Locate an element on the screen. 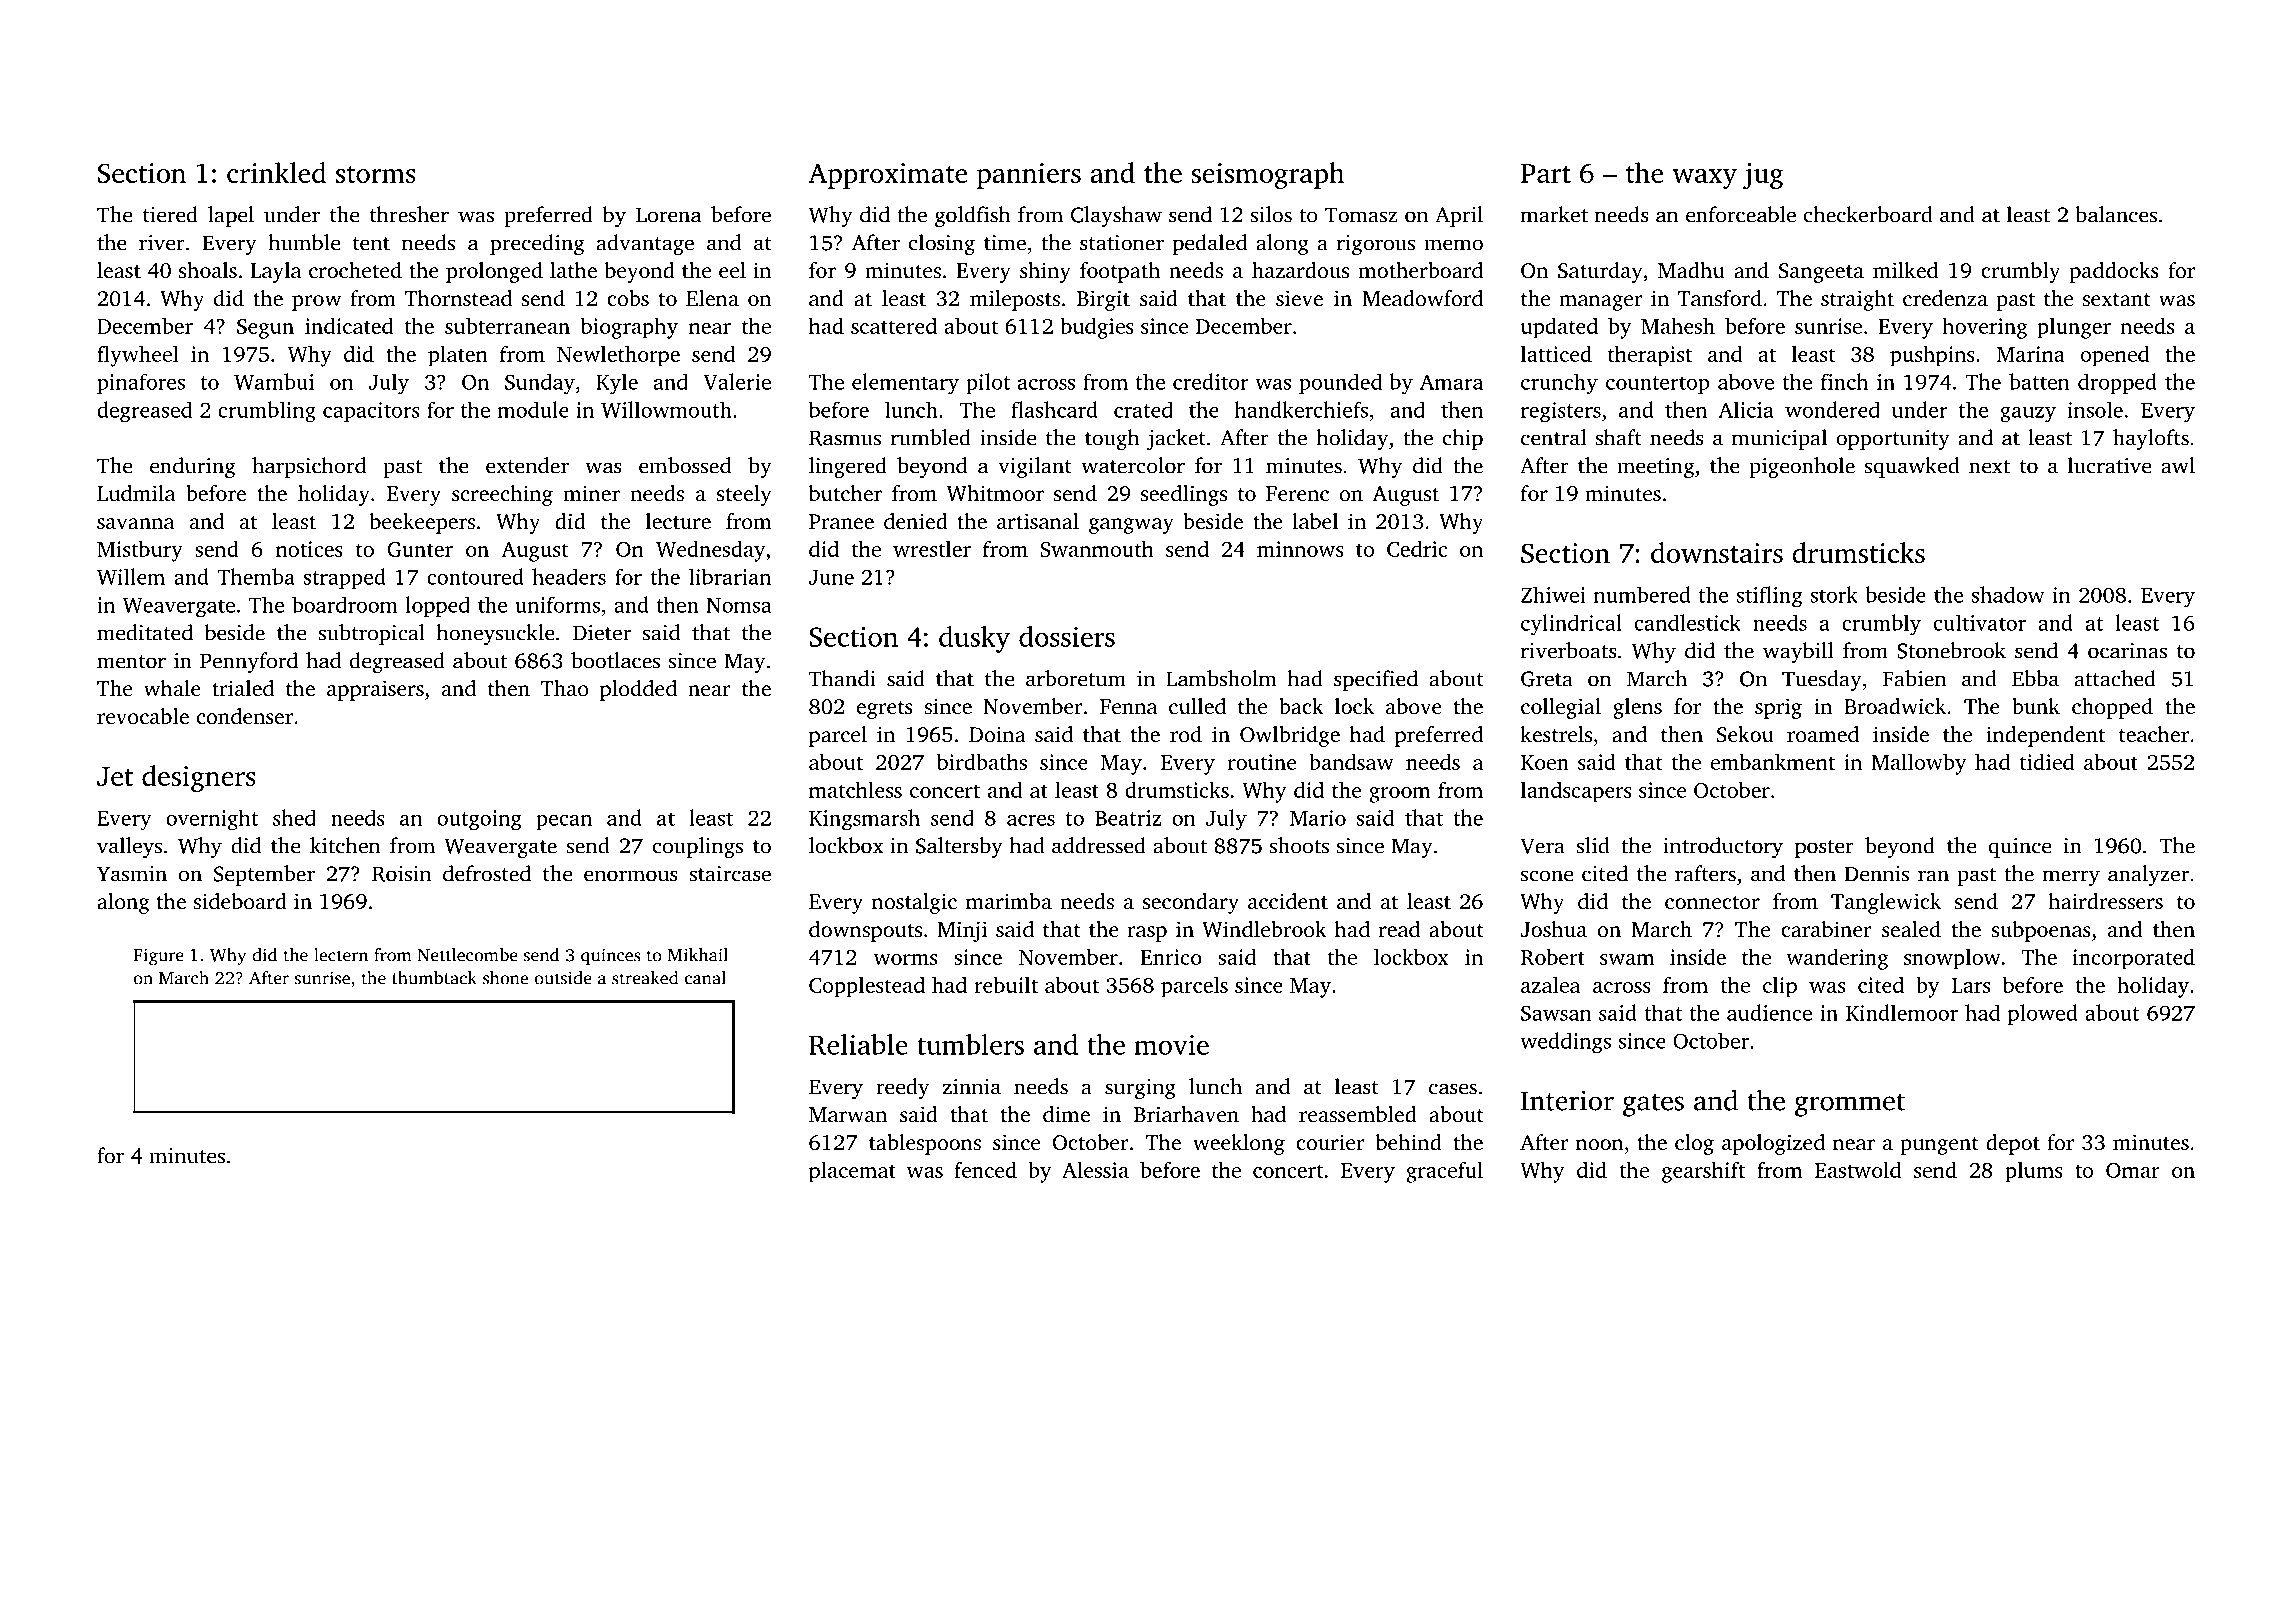 This screenshot has height=1620, width=2292. Part is located at coordinates (1546, 173).
